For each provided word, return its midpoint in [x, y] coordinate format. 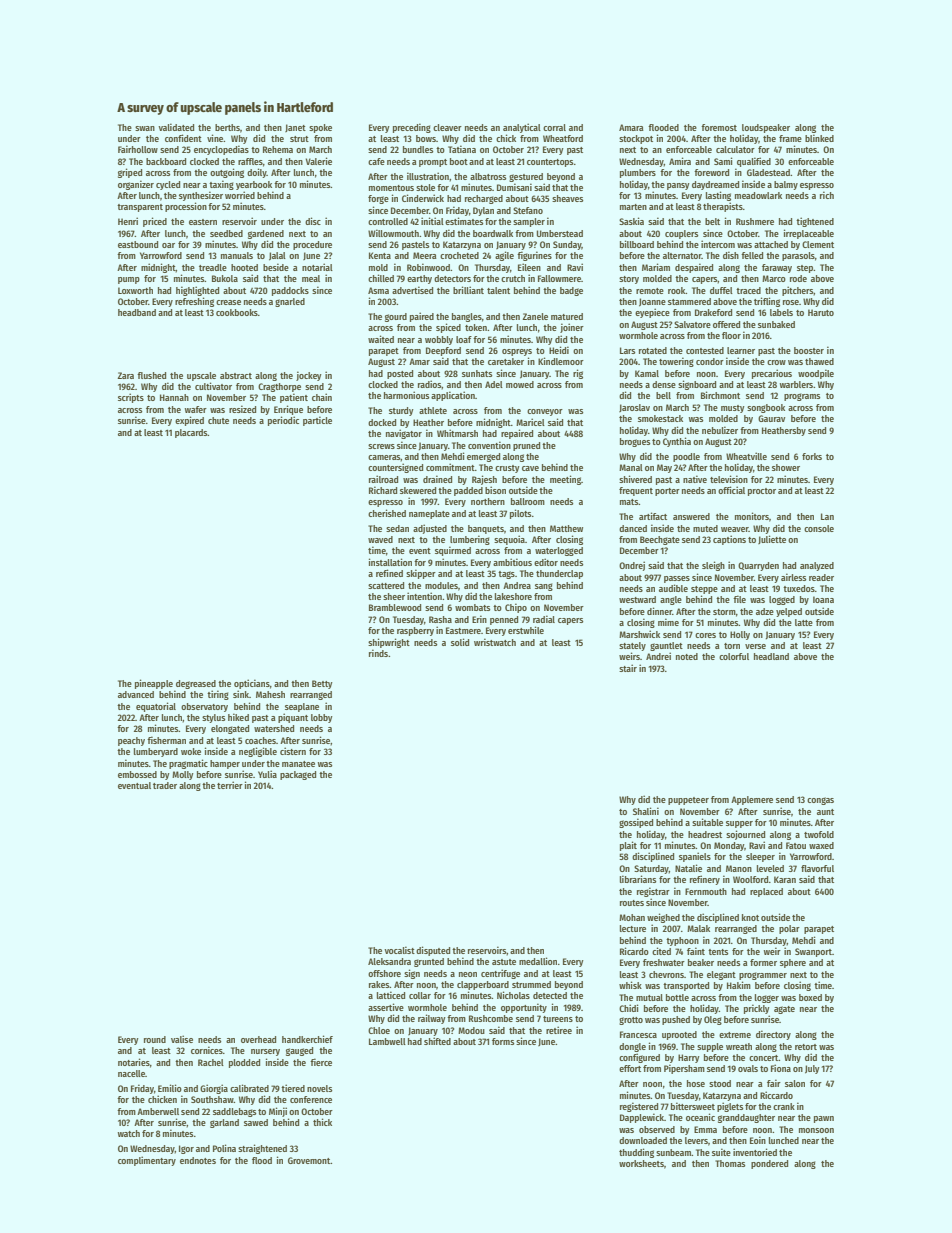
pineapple [154, 684]
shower [786, 467]
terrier [230, 785]
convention [489, 445]
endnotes [198, 1160]
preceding [412, 128]
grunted [429, 962]
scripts [131, 398]
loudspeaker [766, 128]
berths [227, 127]
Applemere [752, 800]
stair [628, 668]
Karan [785, 879]
